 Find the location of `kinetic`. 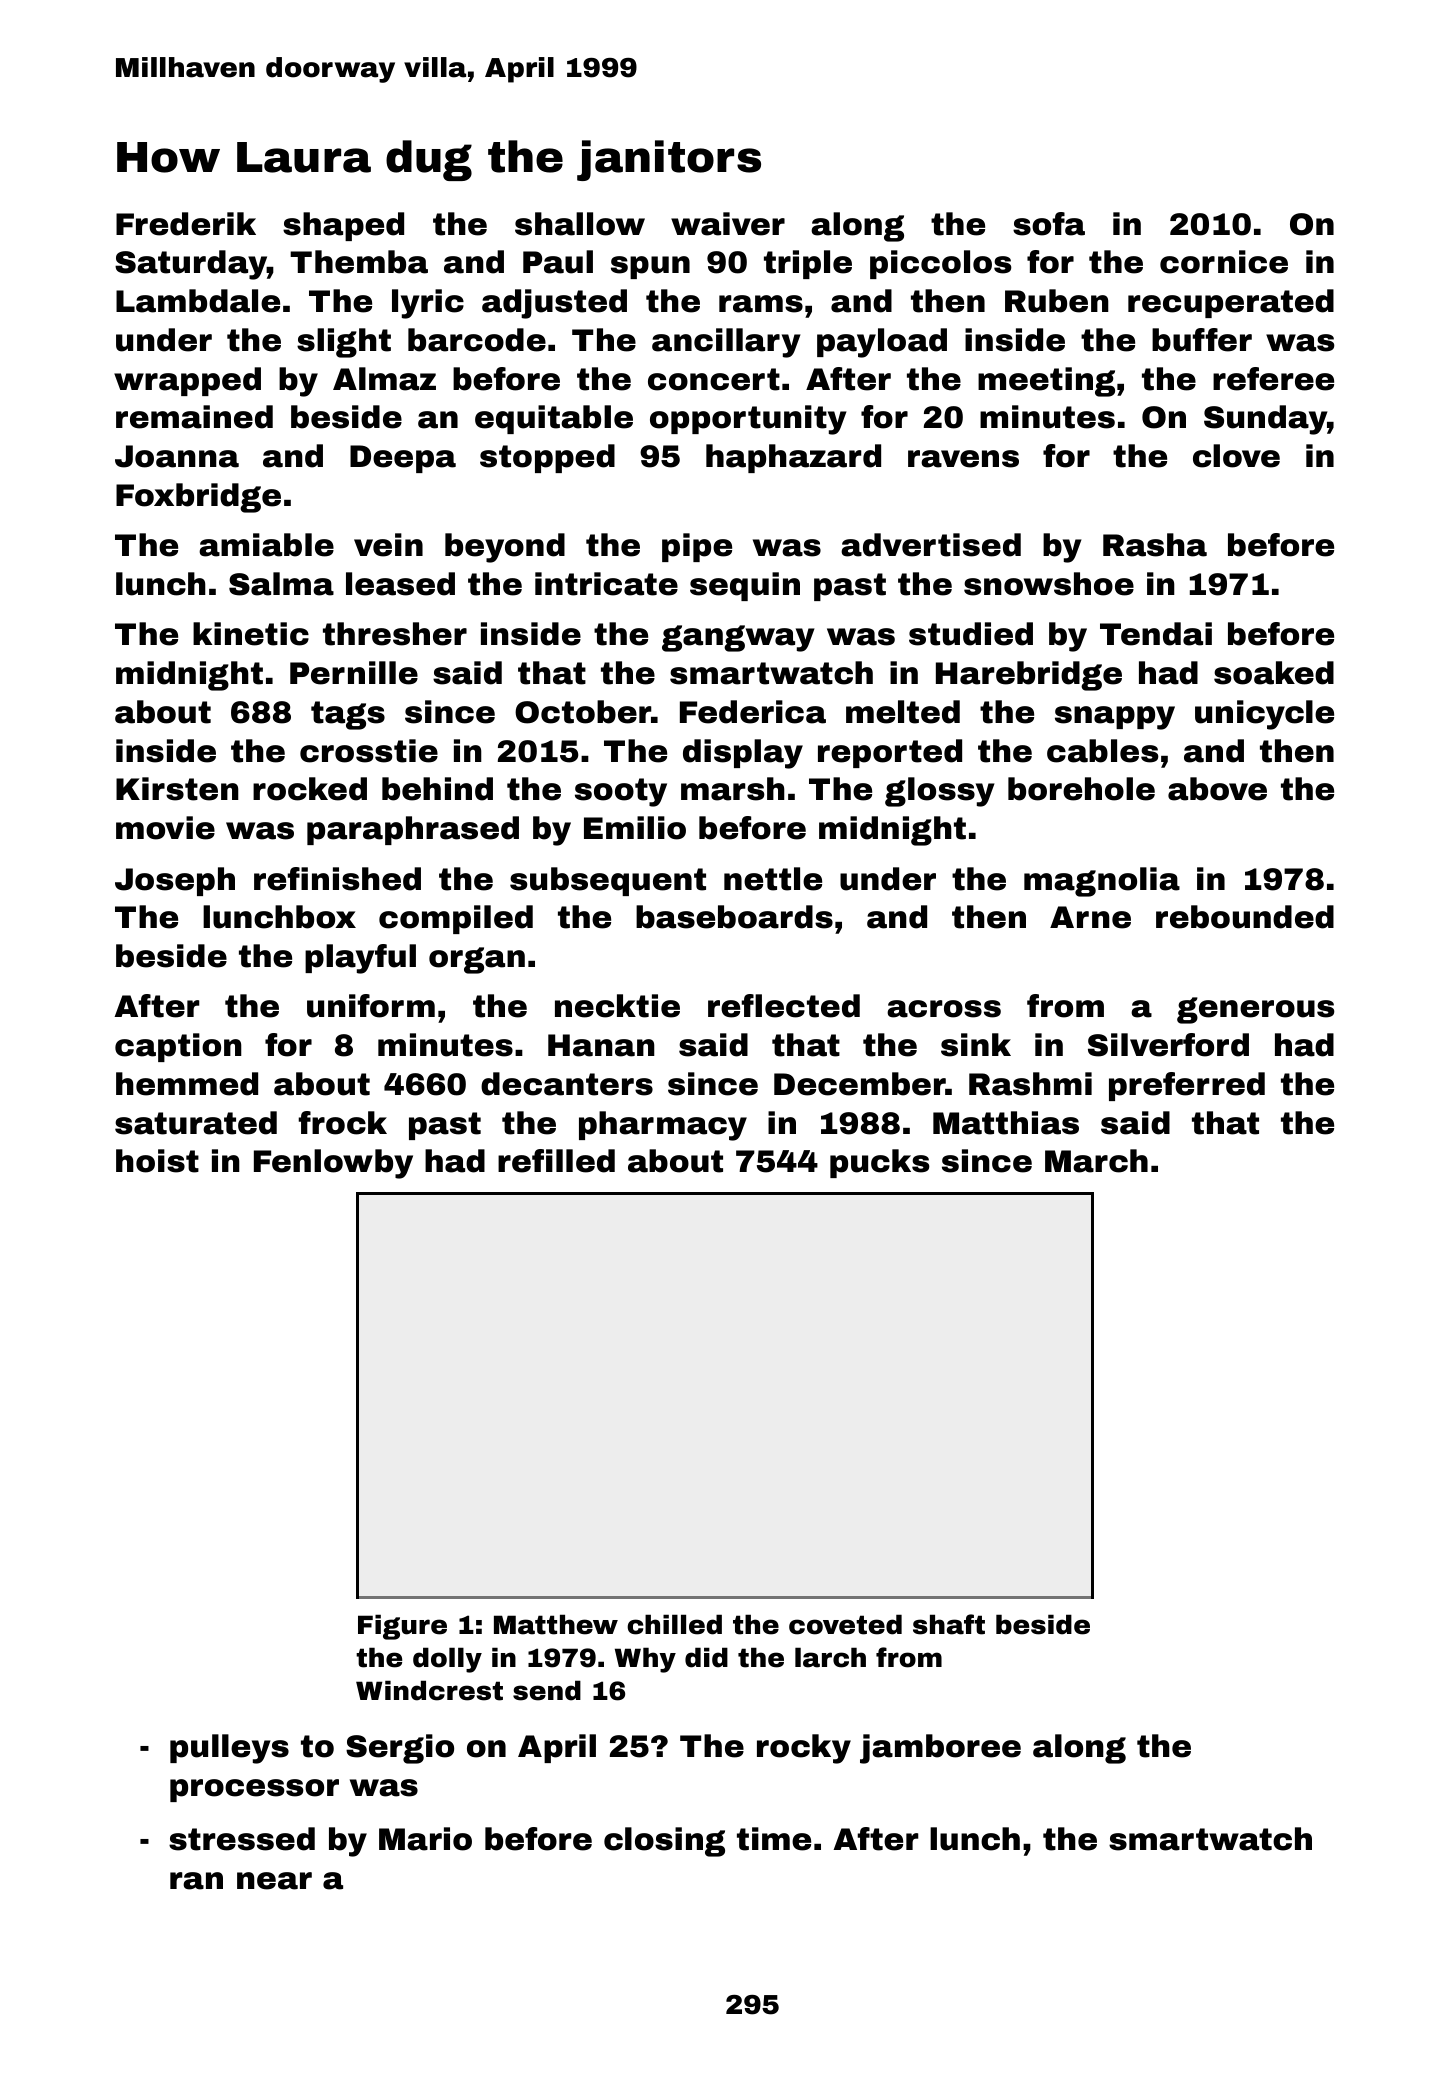

kinetic is located at coordinates (251, 634).
